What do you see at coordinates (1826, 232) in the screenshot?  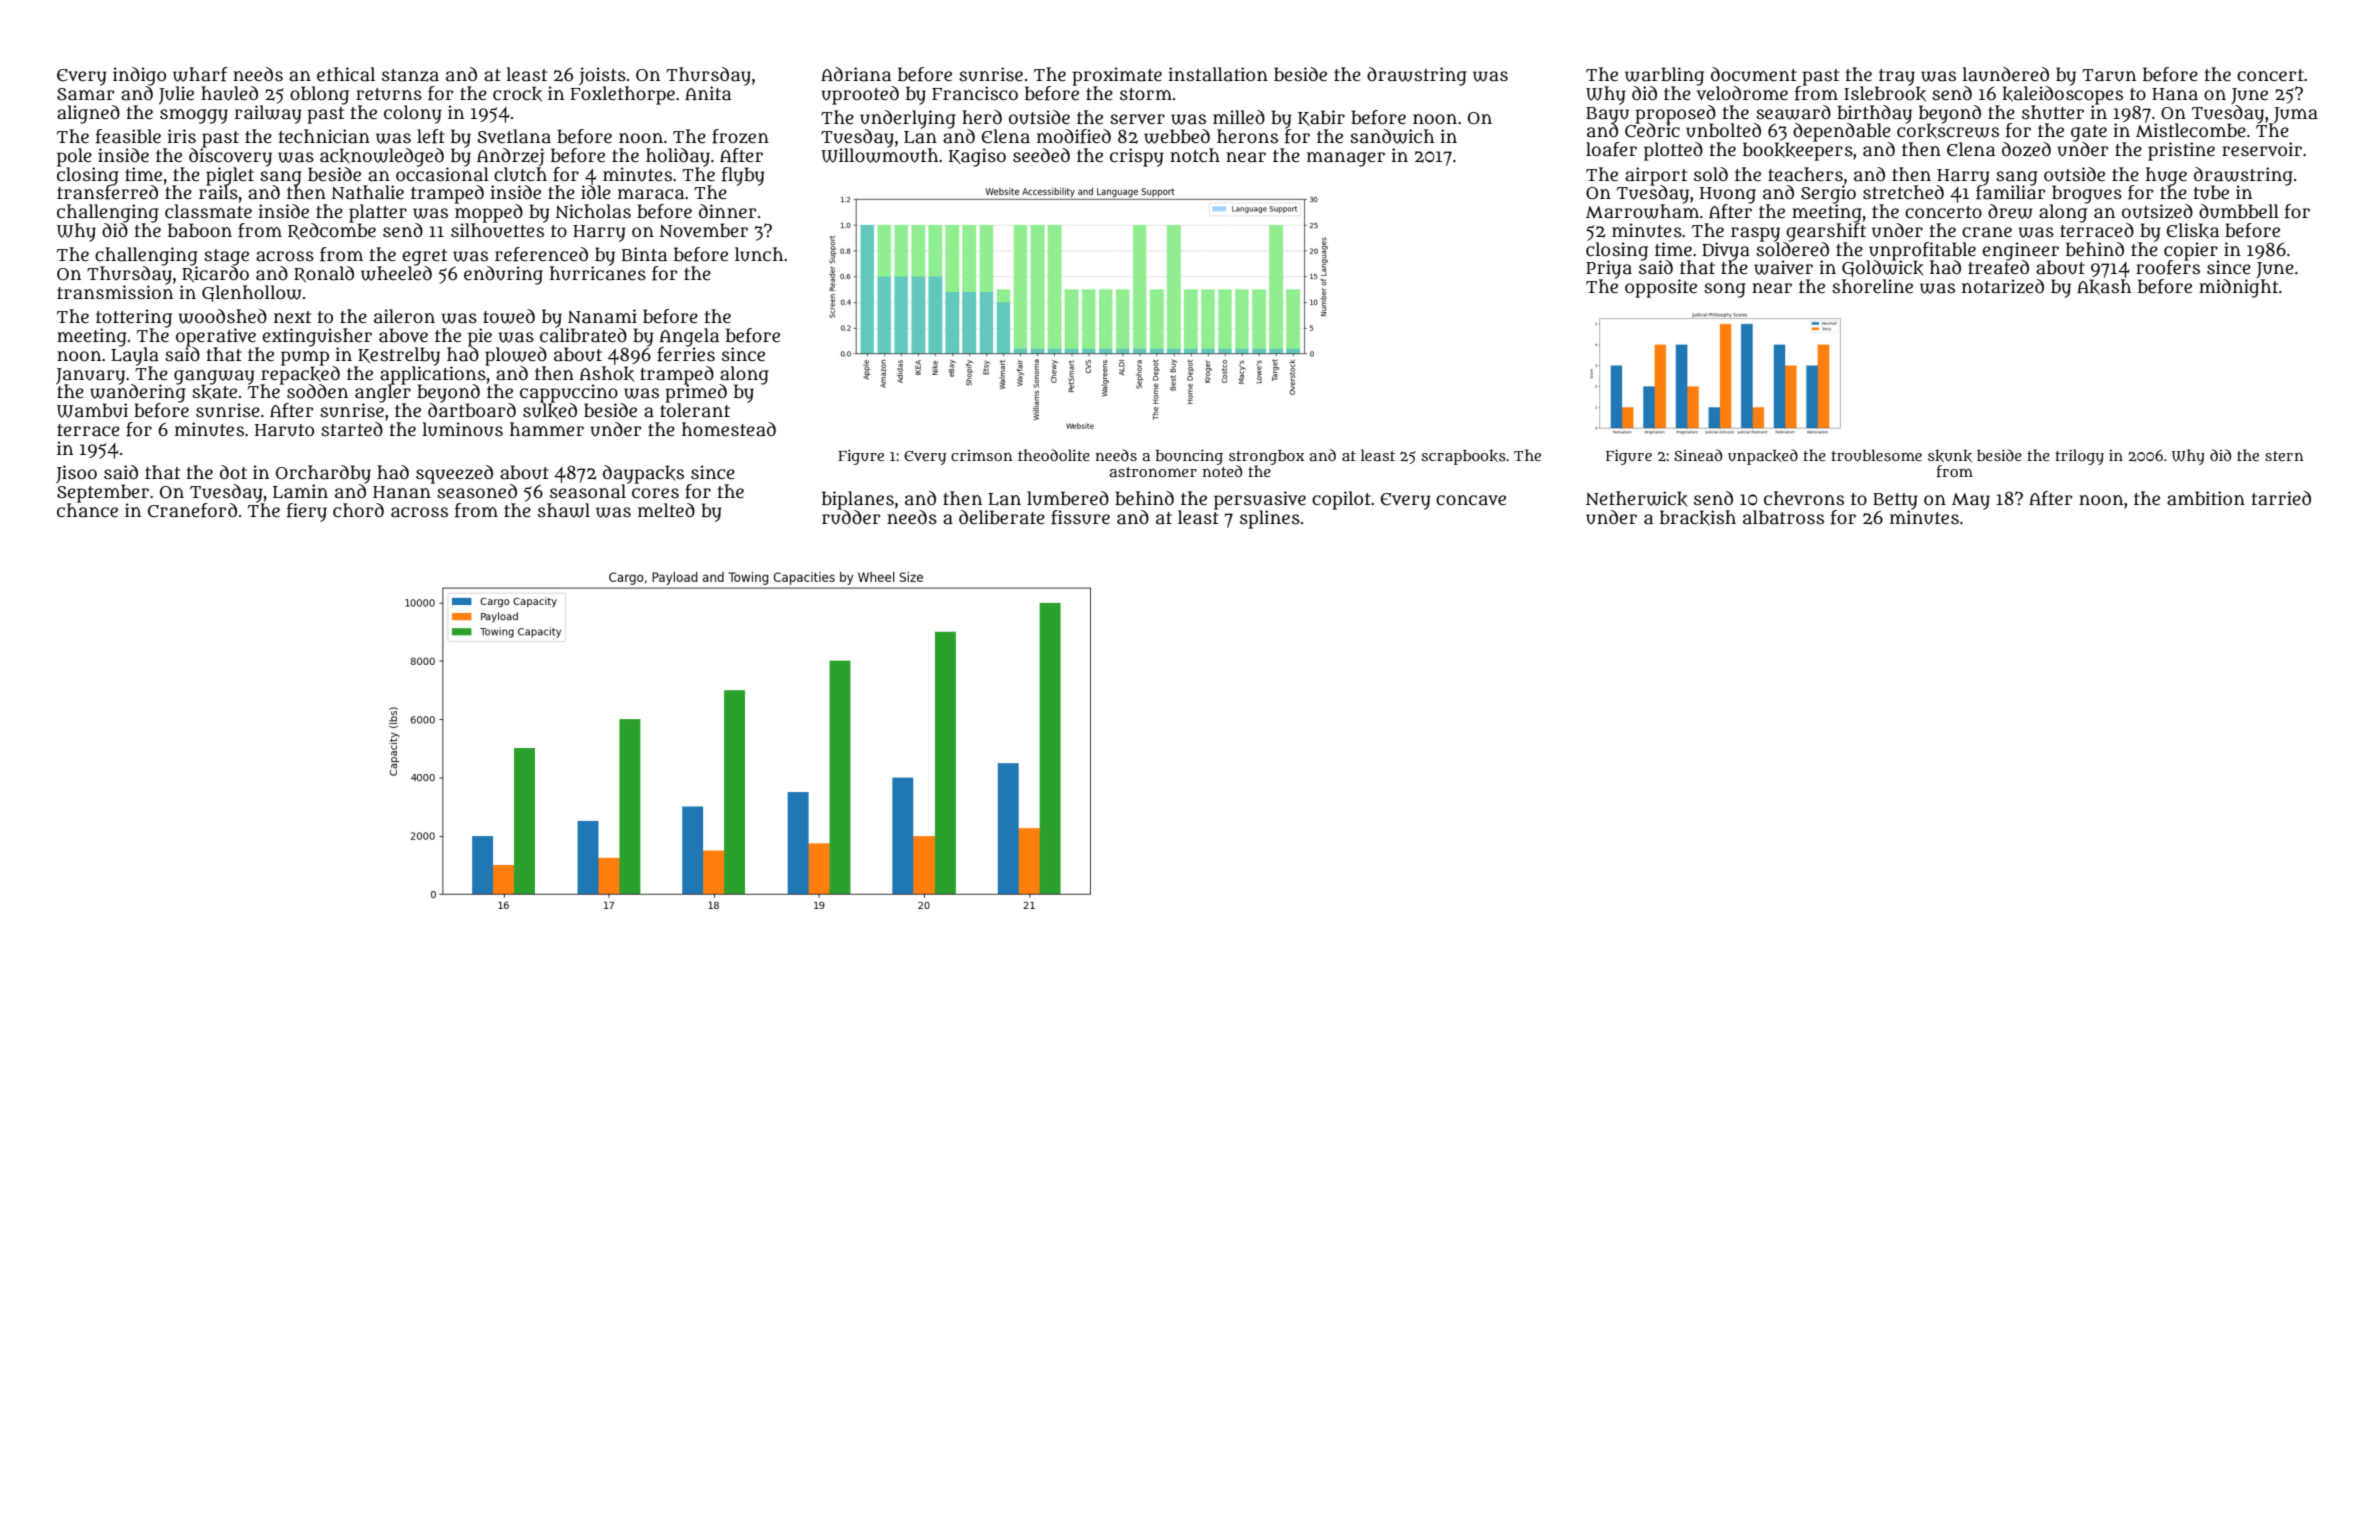 I see `gearshift` at bounding box center [1826, 232].
